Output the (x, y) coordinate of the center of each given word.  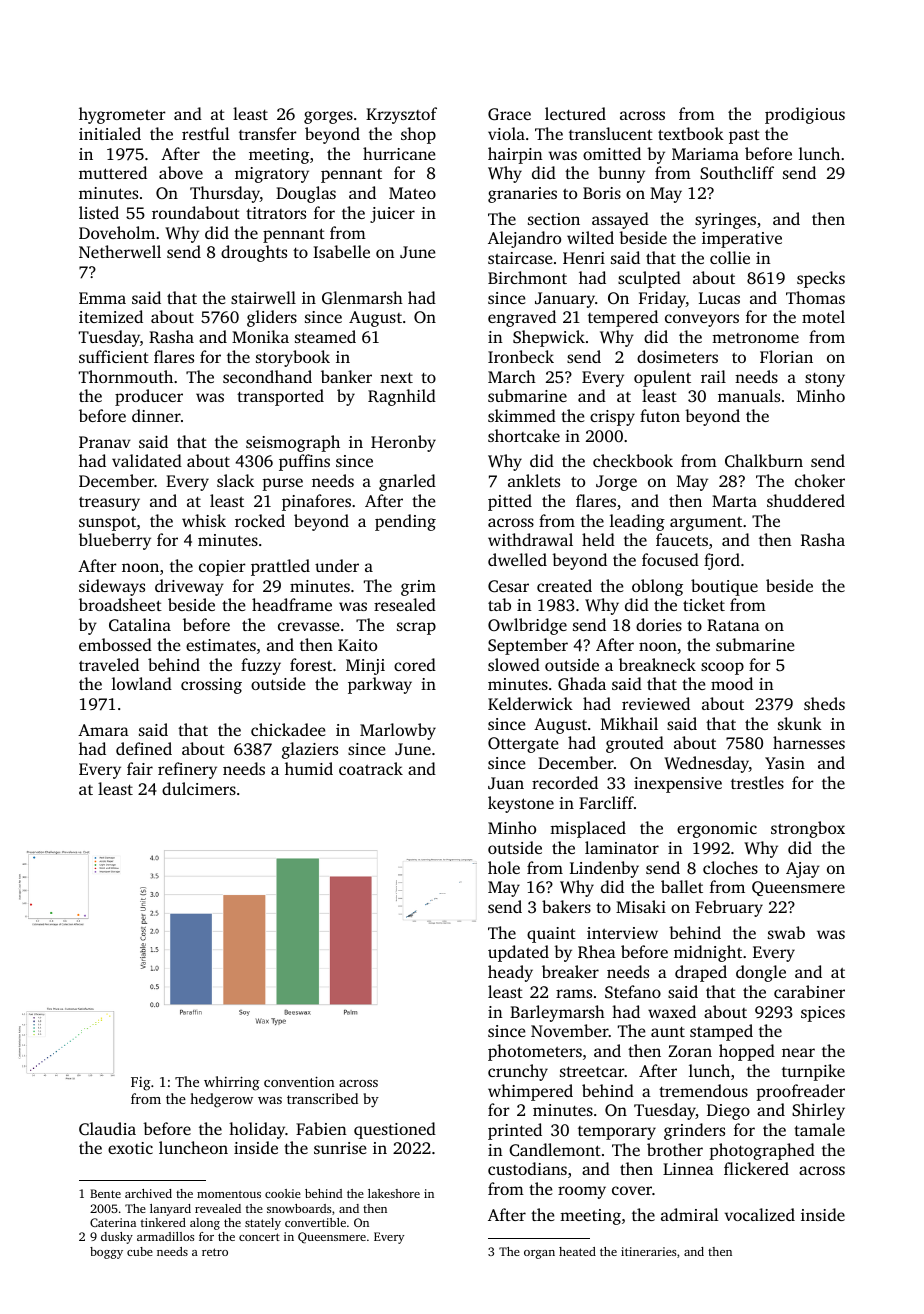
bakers (566, 906)
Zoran (690, 1051)
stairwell (263, 297)
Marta (734, 501)
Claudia (107, 1128)
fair (140, 768)
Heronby (403, 443)
